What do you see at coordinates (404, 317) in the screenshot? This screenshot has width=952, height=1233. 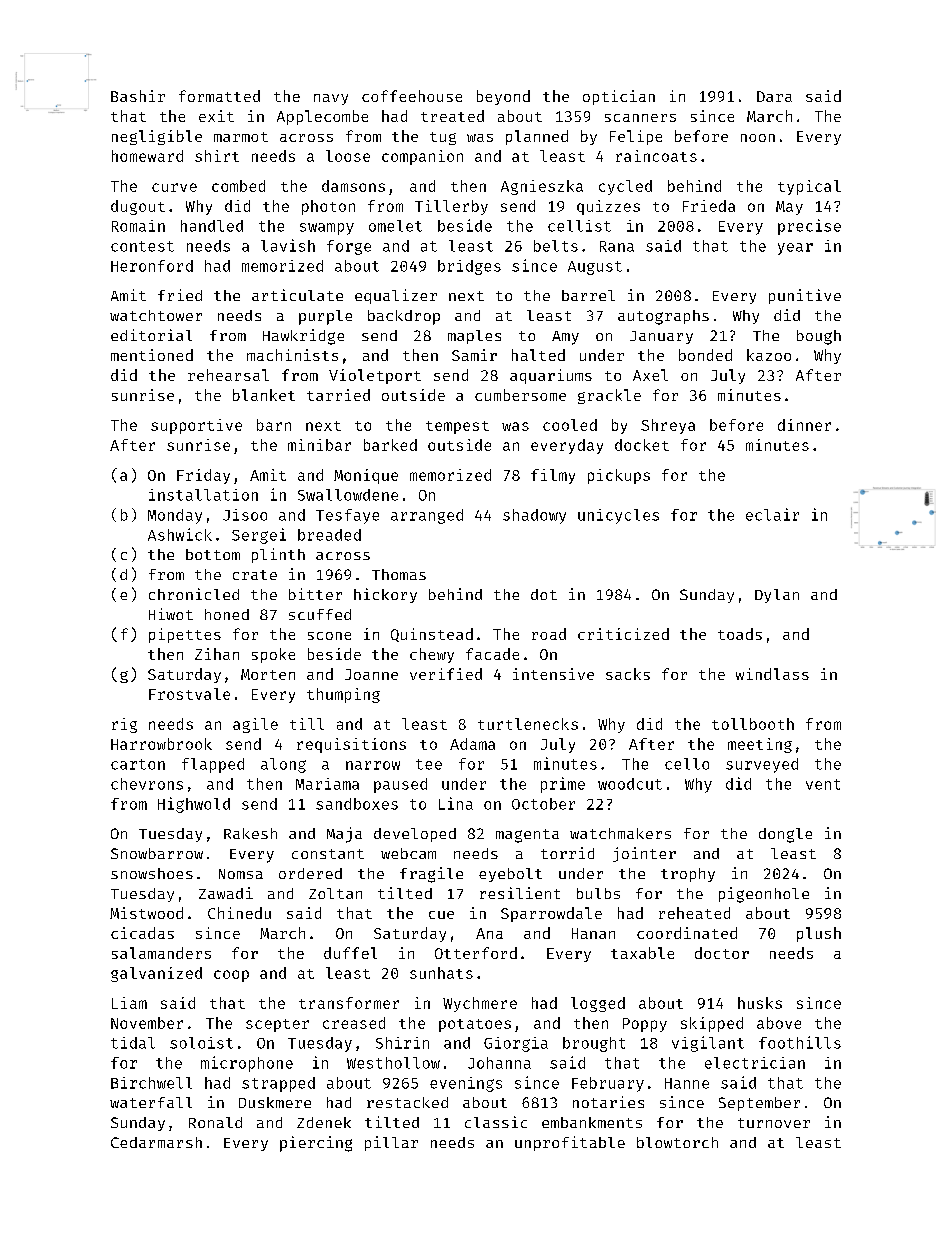 I see `backdrop` at bounding box center [404, 317].
